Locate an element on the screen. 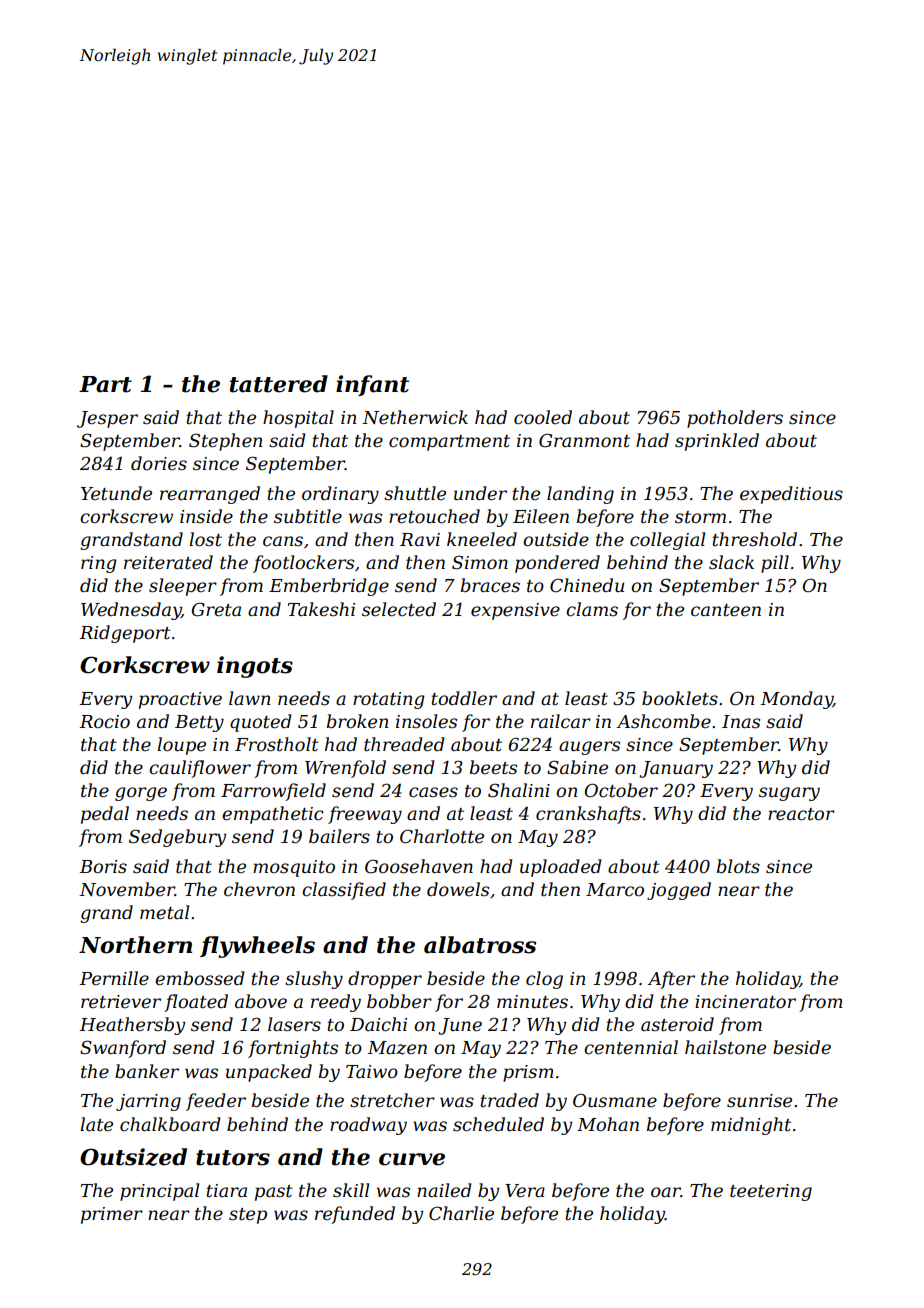 This screenshot has width=924, height=1308. clams is located at coordinates (592, 609).
